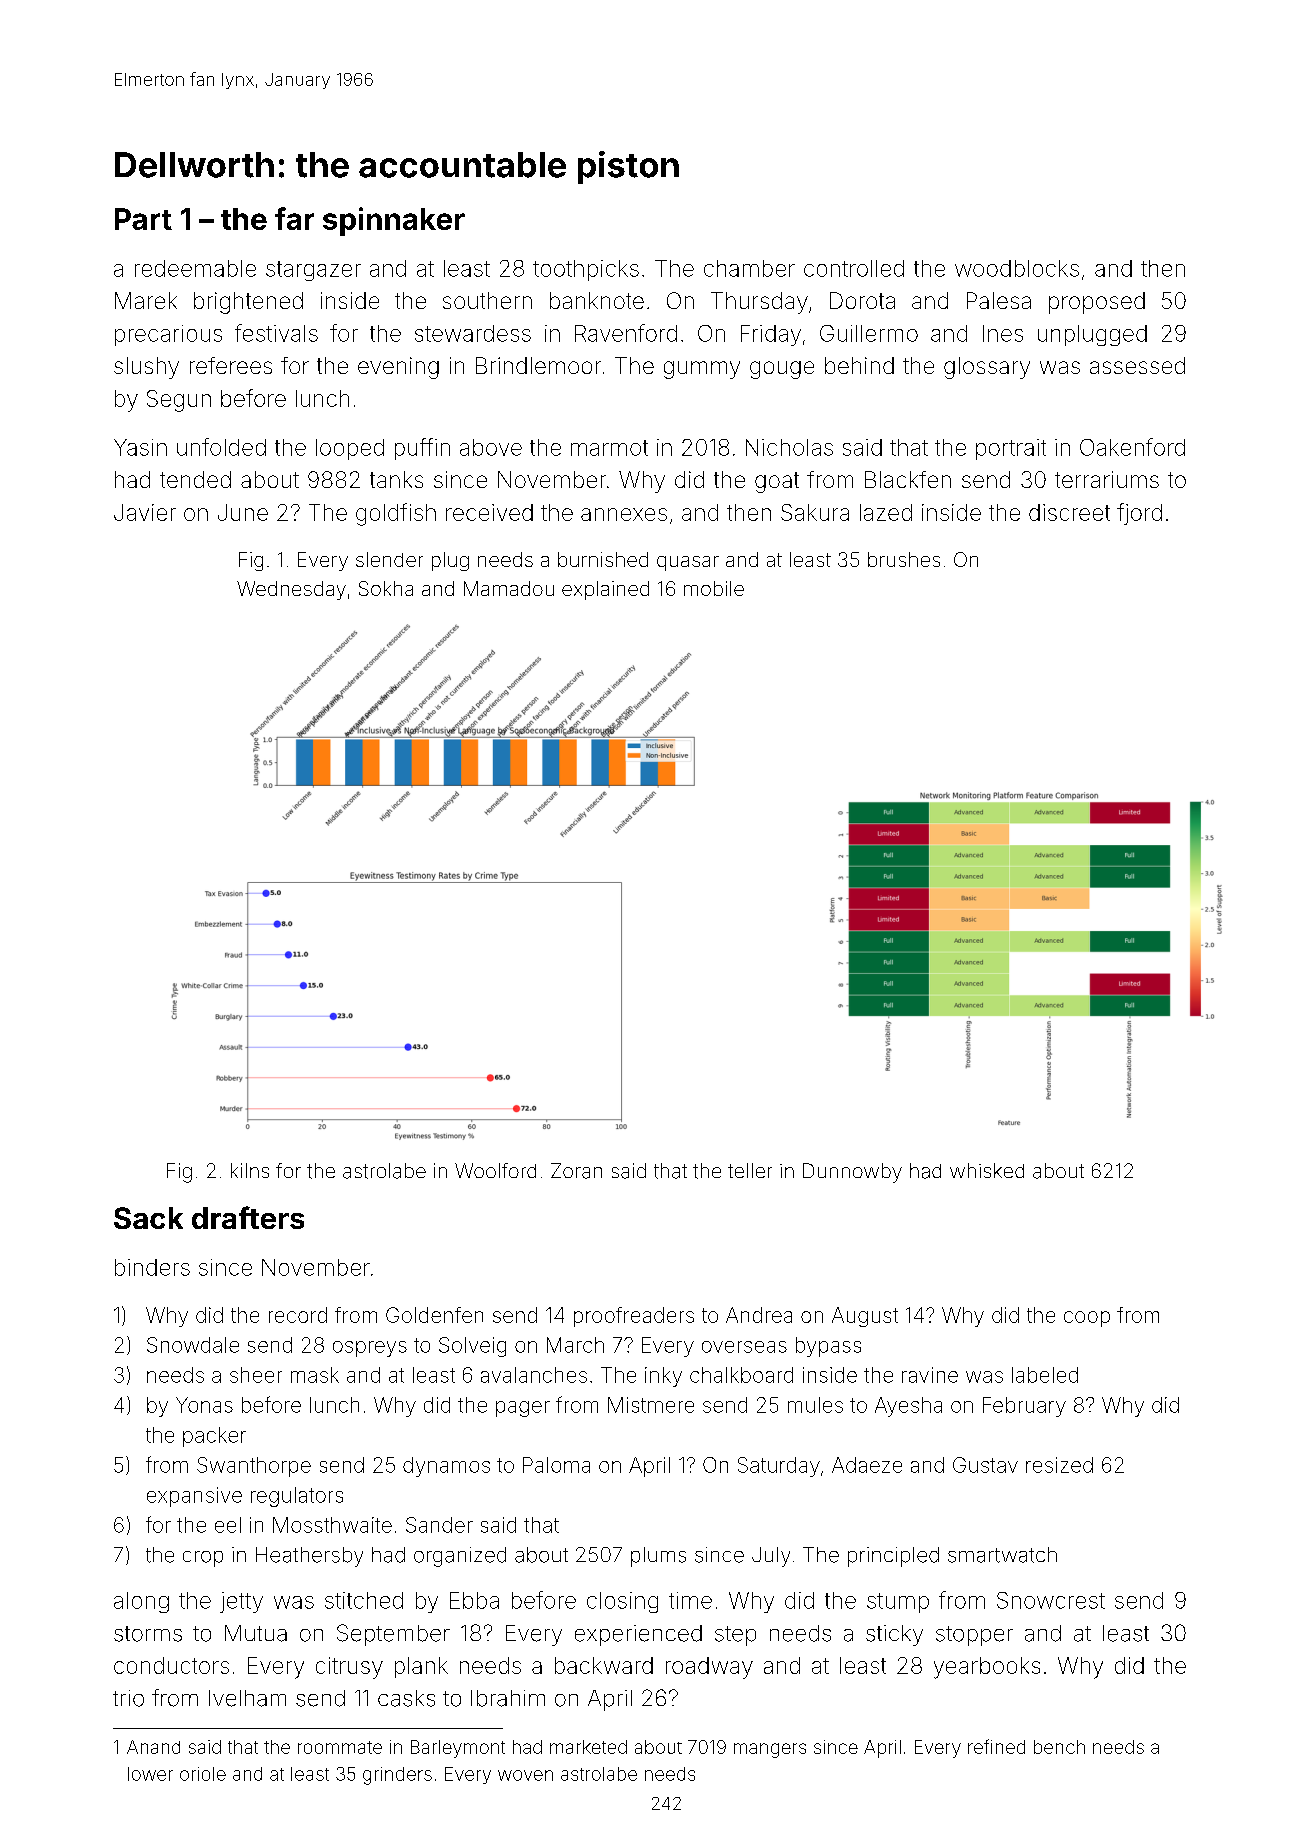 The image size is (1300, 1839). I want to click on explained, so click(605, 590).
